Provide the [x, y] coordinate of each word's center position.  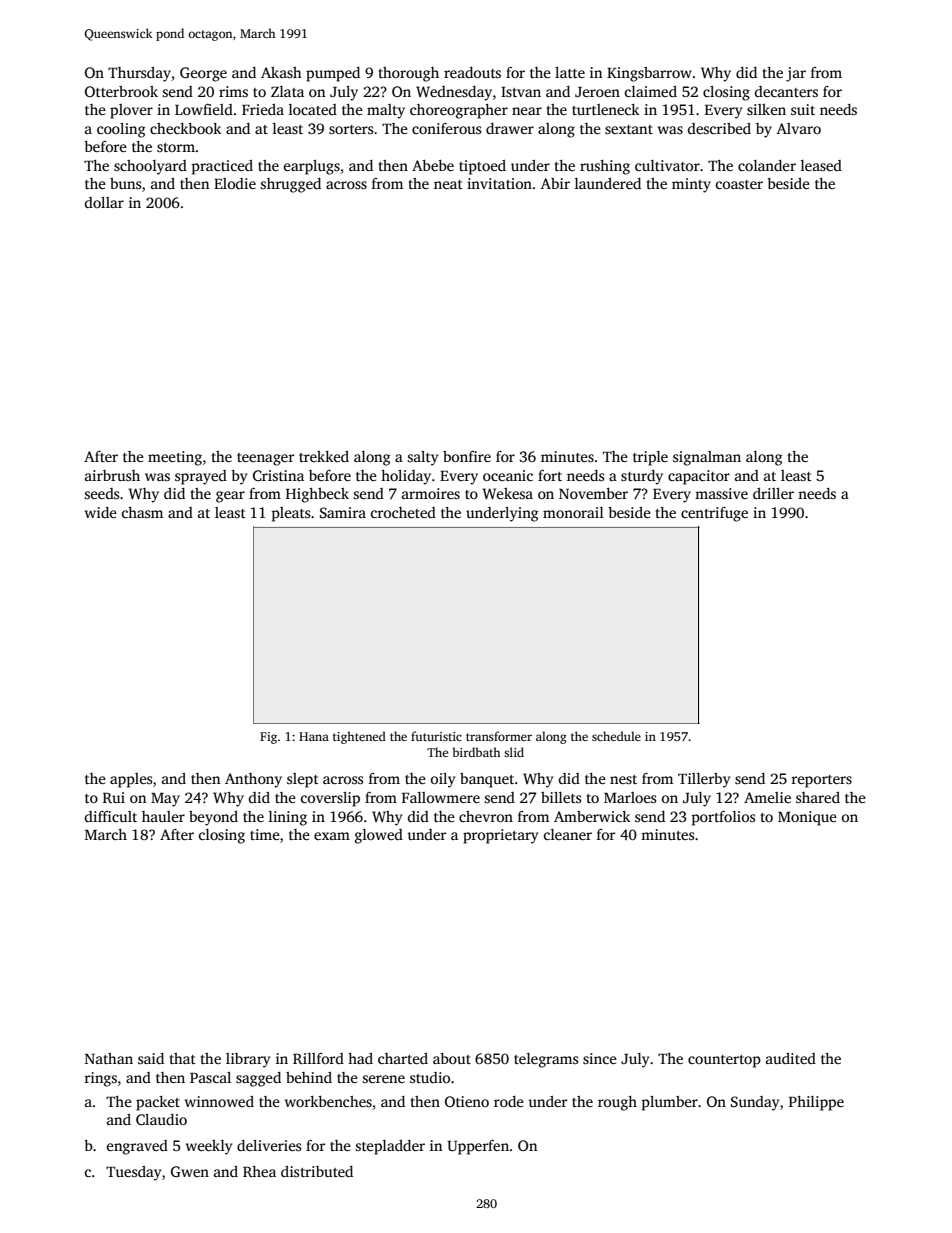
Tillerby [704, 780]
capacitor [699, 477]
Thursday [139, 74]
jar [796, 74]
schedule [616, 736]
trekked [324, 456]
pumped [333, 74]
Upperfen [478, 1147]
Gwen [190, 1171]
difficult [111, 816]
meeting [175, 458]
